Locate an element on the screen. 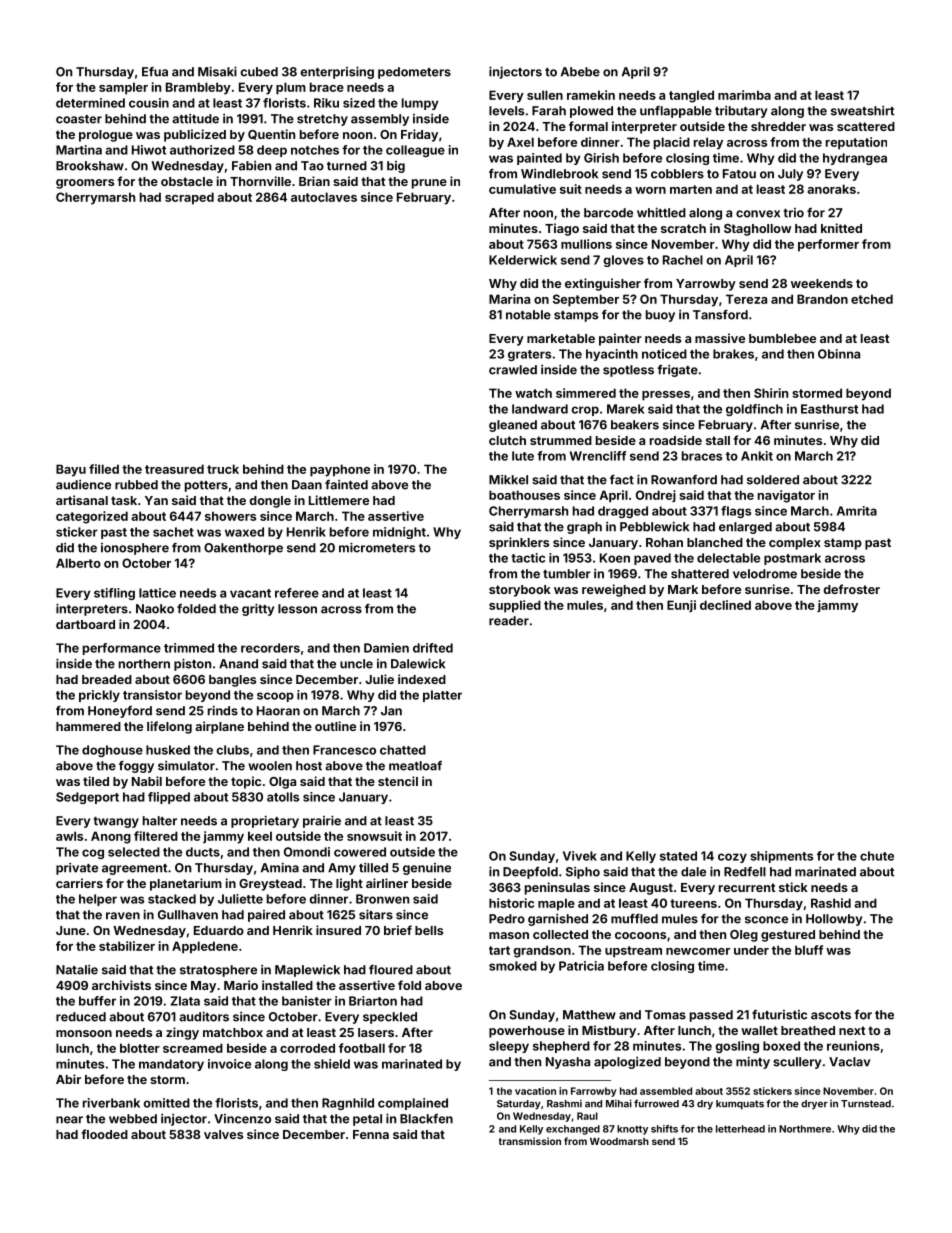 This screenshot has height=1233, width=952. June is located at coordinates (71, 930).
